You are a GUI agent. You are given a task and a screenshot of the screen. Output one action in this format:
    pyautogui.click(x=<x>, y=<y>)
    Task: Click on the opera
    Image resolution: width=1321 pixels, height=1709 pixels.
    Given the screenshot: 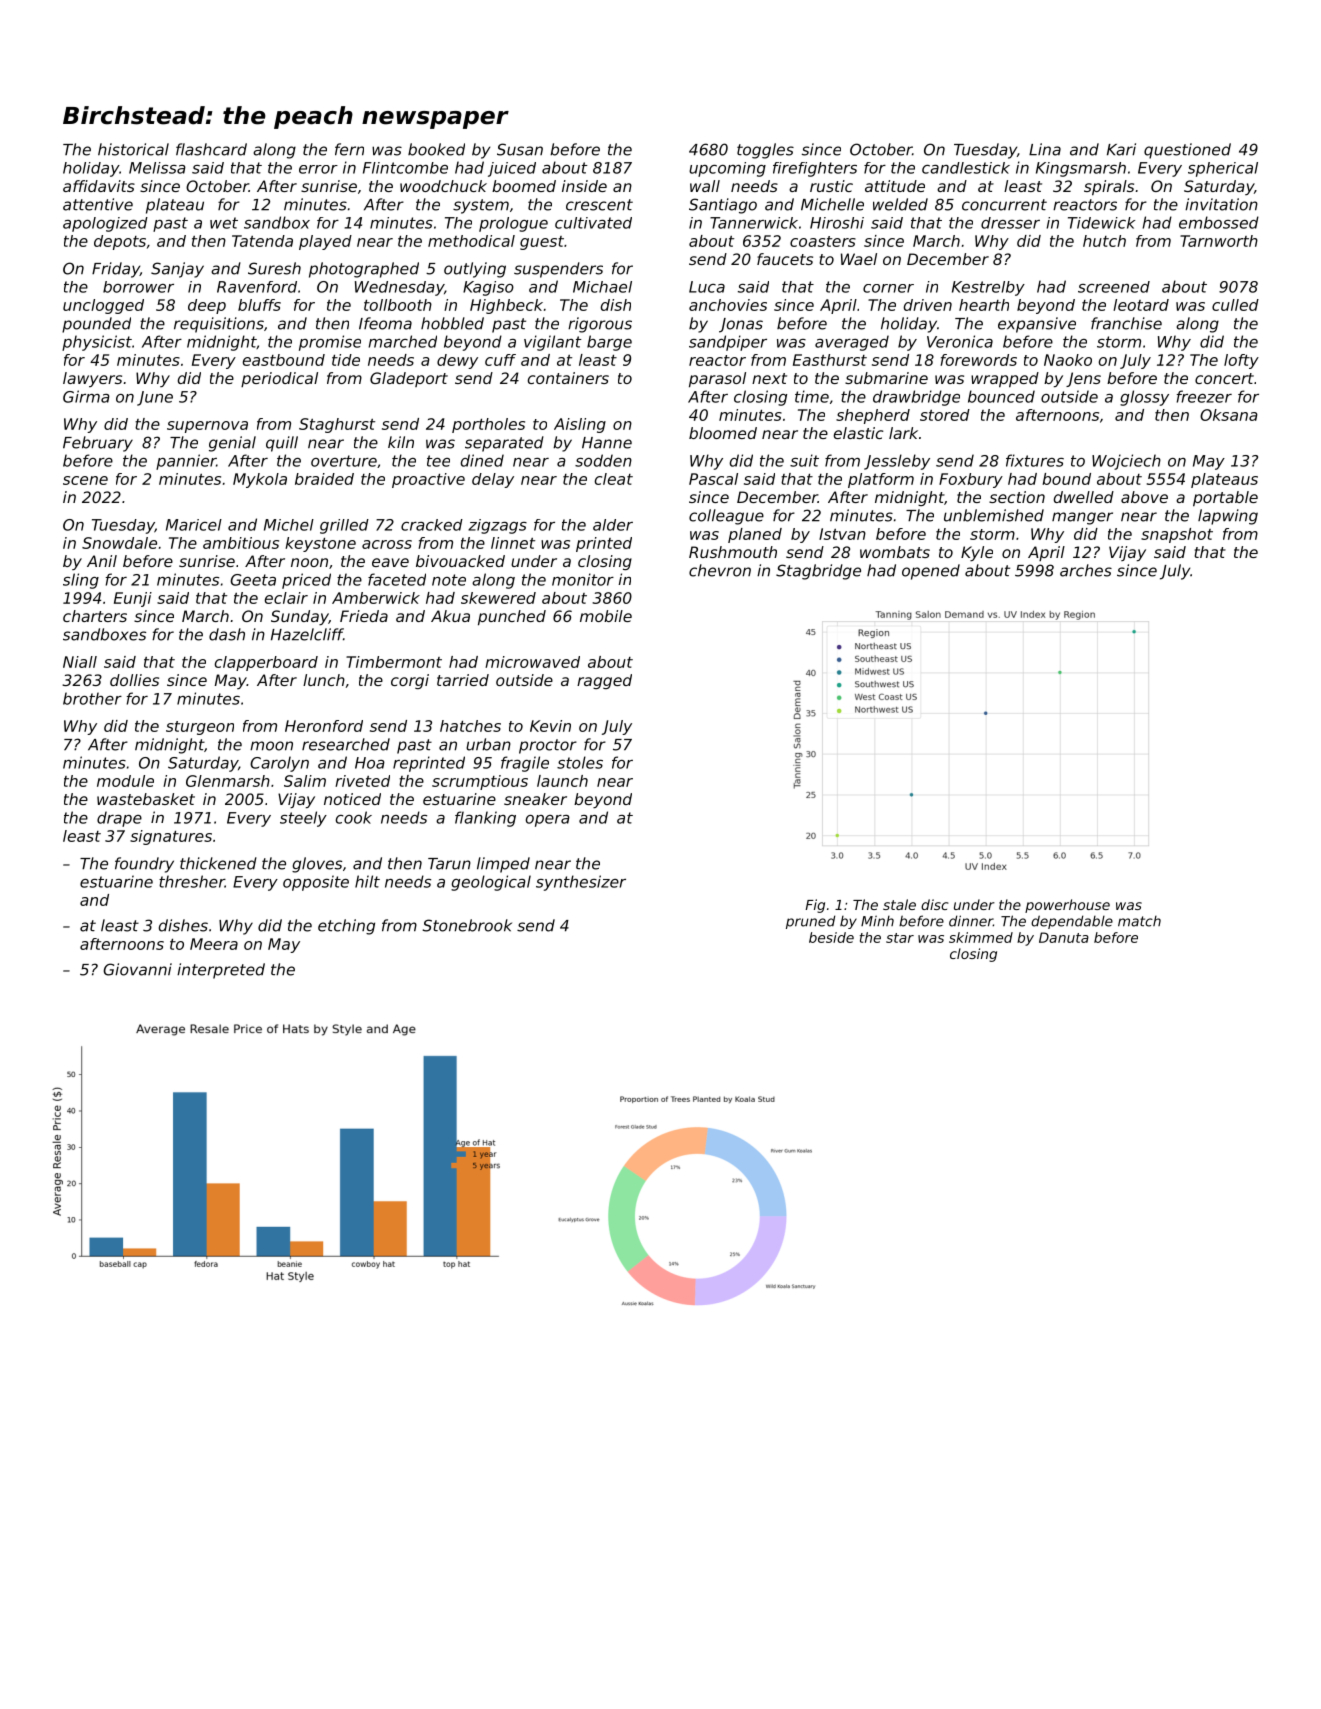 What is the action you would take?
    pyautogui.click(x=548, y=821)
